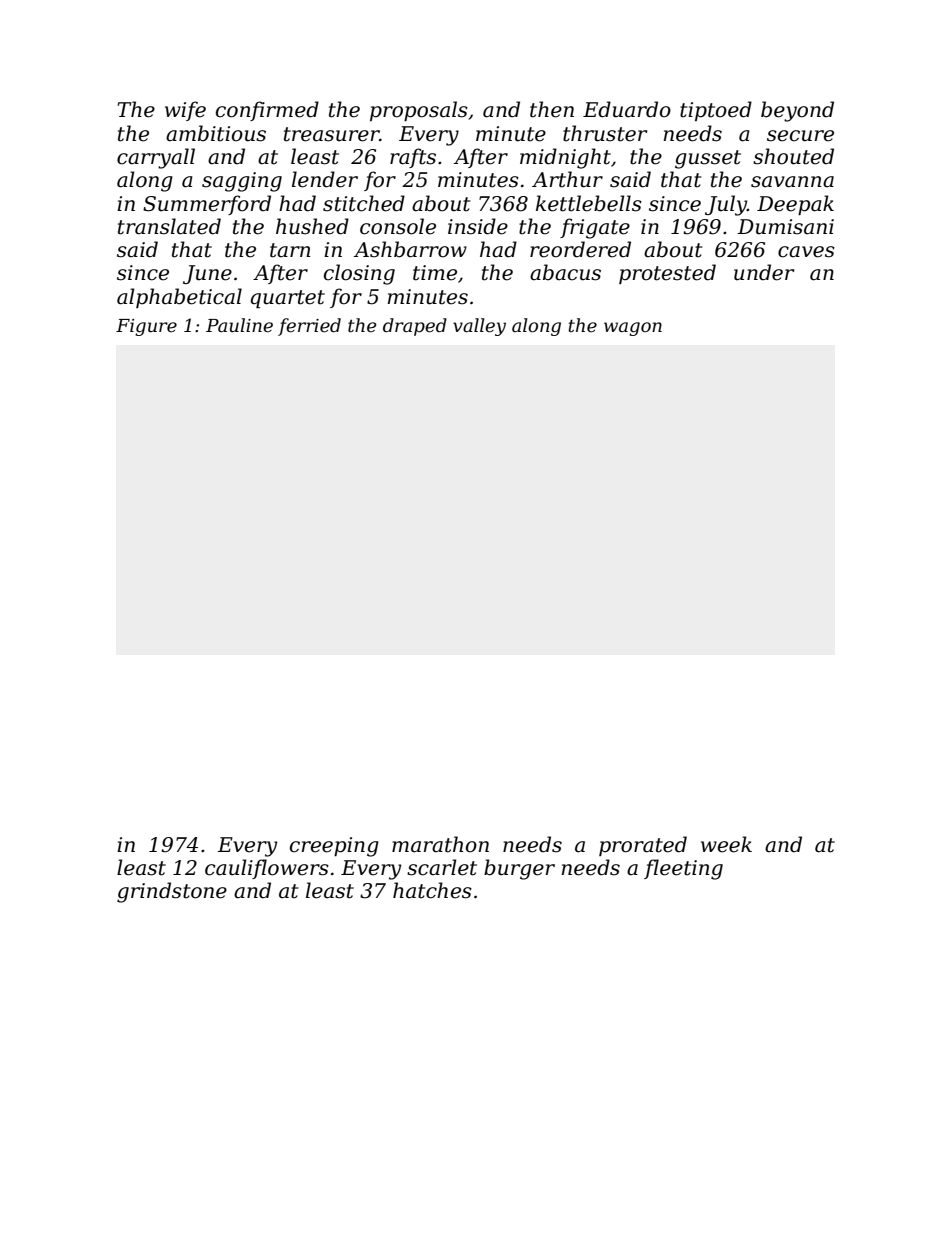 This image has width=952, height=1233. I want to click on July, so click(726, 205).
